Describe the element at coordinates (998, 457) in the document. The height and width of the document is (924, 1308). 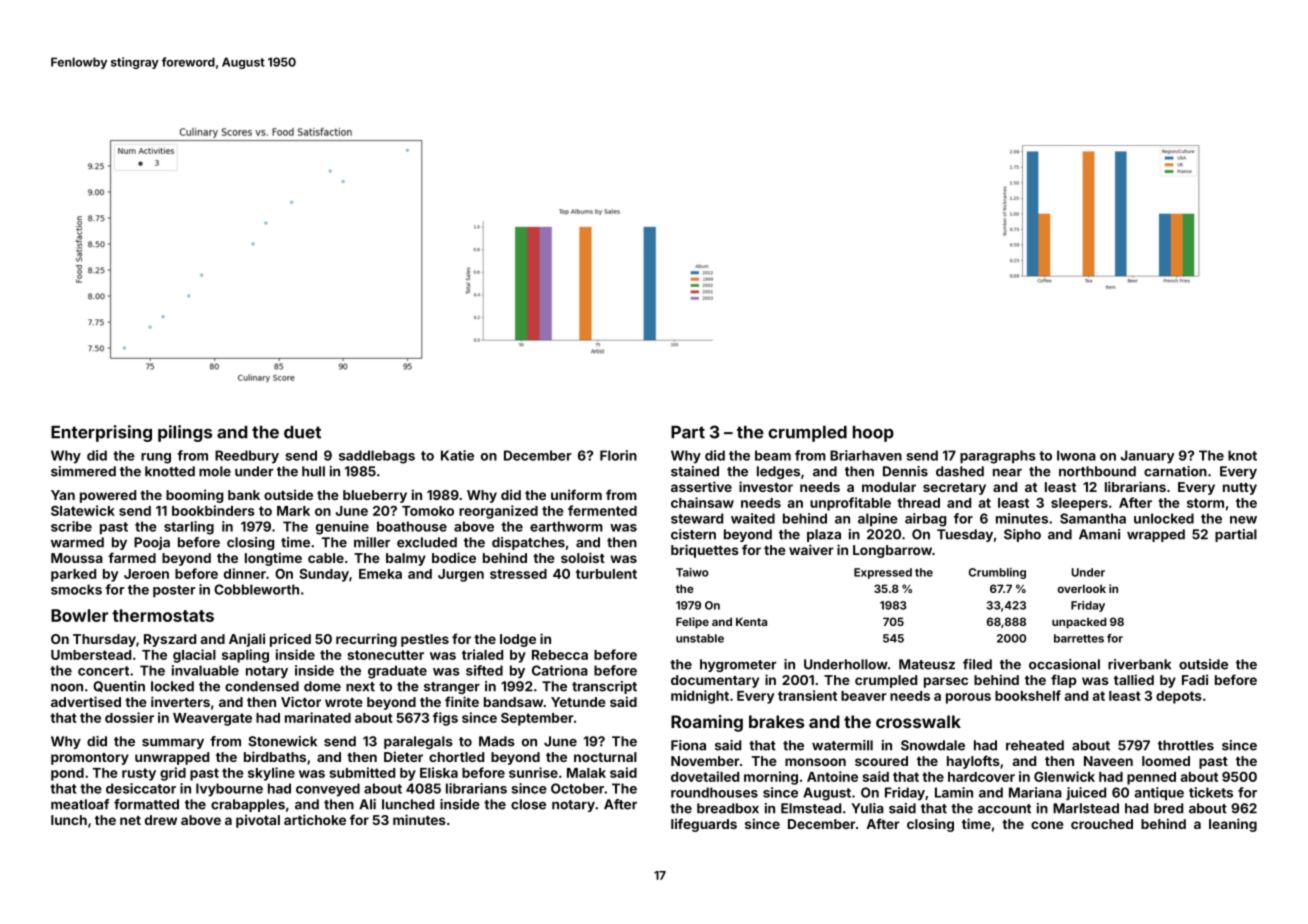
I see `paragraphs` at that location.
